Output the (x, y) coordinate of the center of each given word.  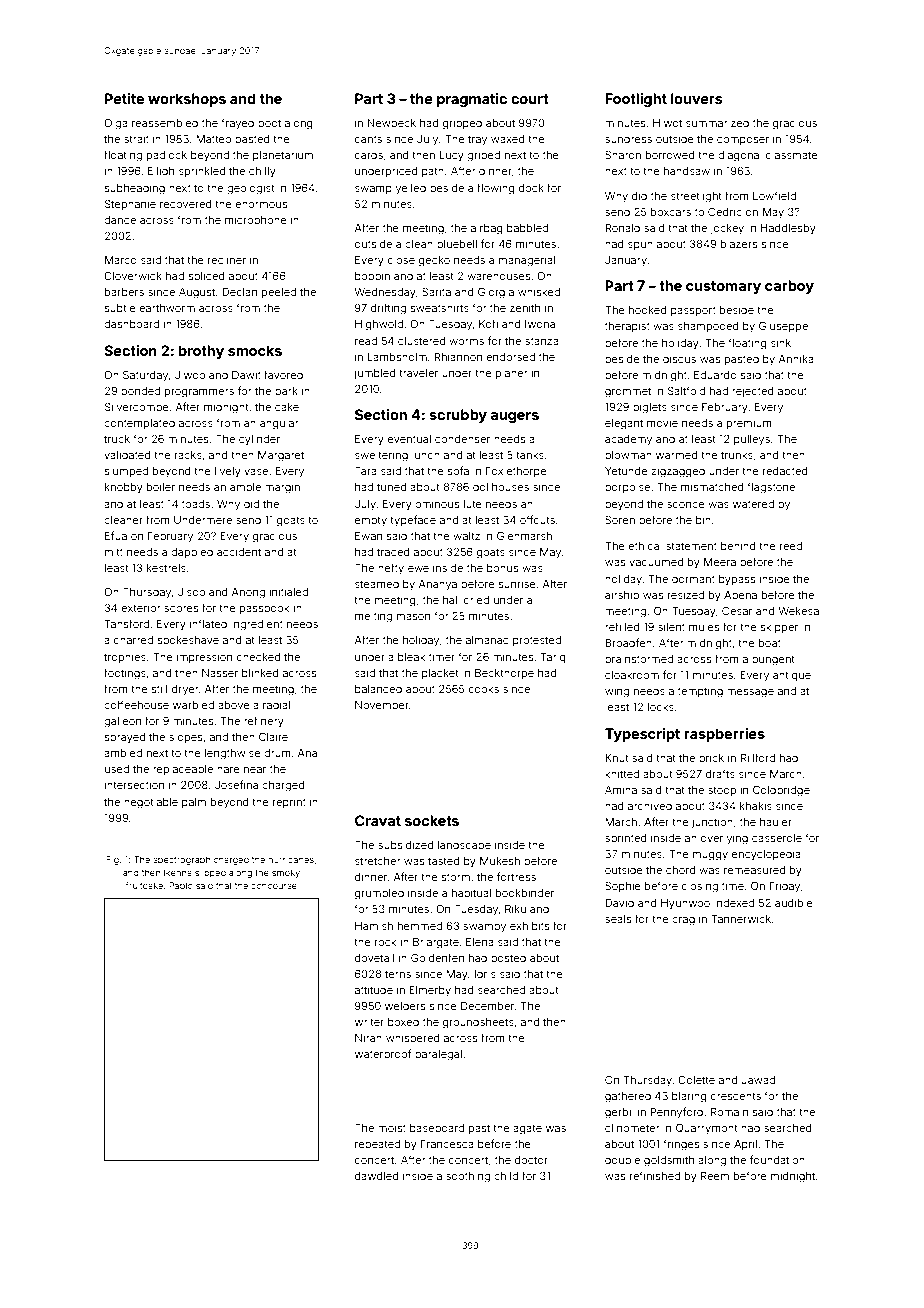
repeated (377, 1145)
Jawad (758, 1080)
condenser (462, 439)
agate (527, 1129)
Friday (784, 887)
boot (269, 123)
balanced (378, 689)
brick (711, 758)
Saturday (145, 376)
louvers (697, 98)
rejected (753, 392)
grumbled (379, 894)
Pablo (181, 885)
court (530, 99)
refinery (264, 722)
